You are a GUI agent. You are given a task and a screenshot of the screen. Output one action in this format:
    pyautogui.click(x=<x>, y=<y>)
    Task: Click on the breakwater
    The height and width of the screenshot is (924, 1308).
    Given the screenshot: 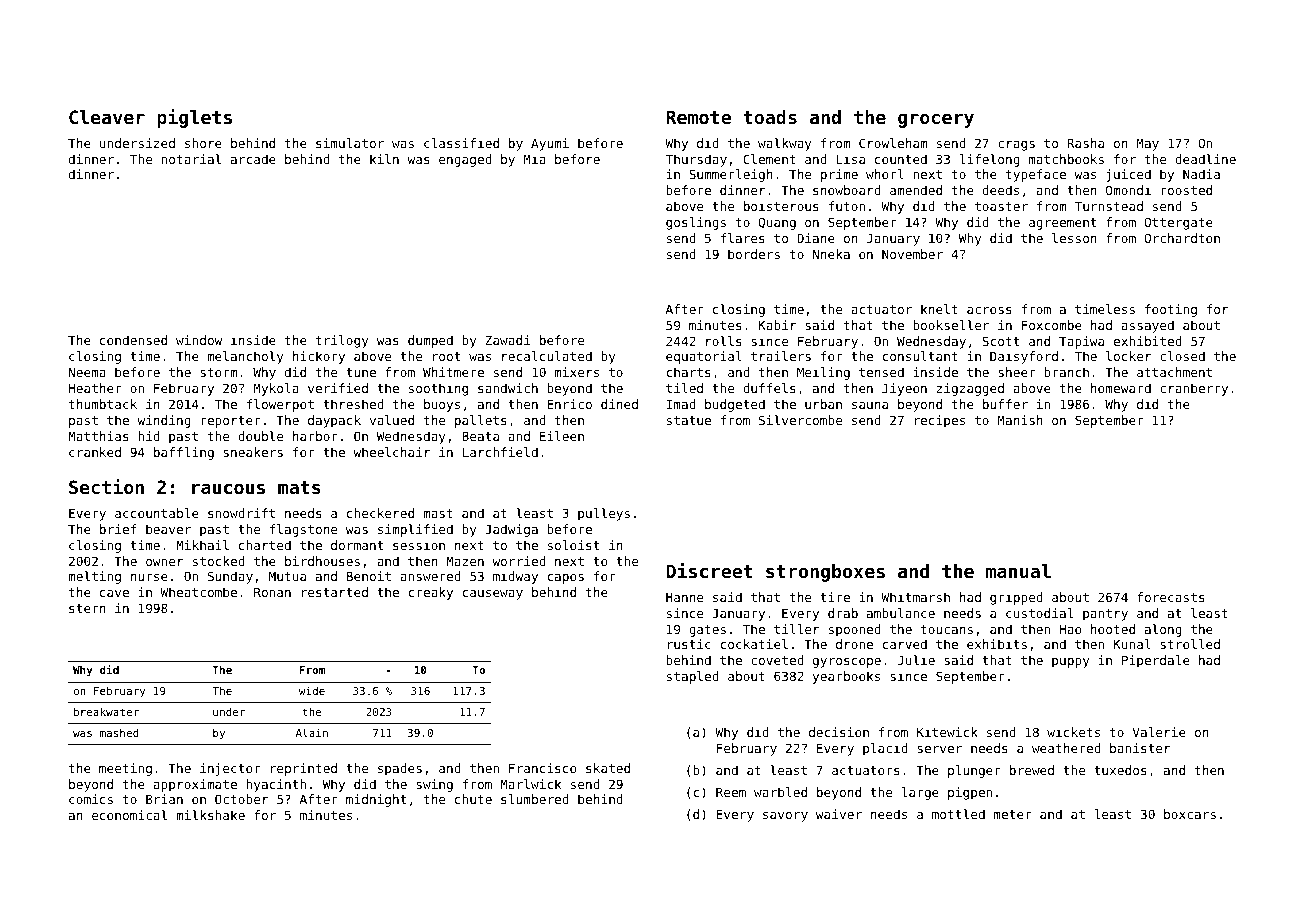 What is the action you would take?
    pyautogui.click(x=106, y=711)
